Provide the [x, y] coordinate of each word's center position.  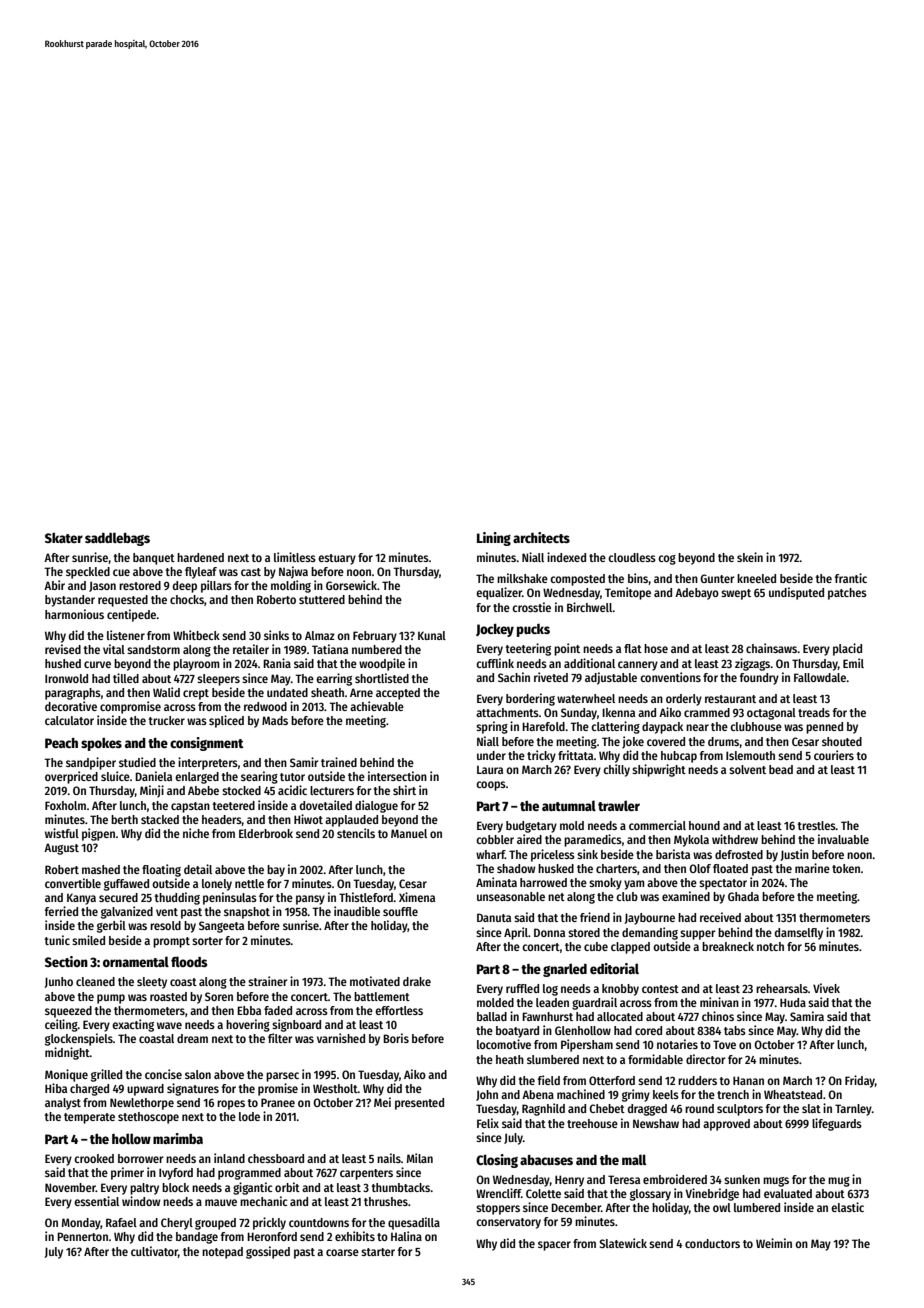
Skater [64, 538]
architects [541, 537]
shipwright [659, 770]
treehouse [592, 1123]
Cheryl [177, 1224]
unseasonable [511, 896]
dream [192, 1038]
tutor [292, 777]
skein [750, 557]
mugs [776, 1182]
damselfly [799, 934]
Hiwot [308, 819]
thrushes [386, 1201]
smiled [88, 940]
